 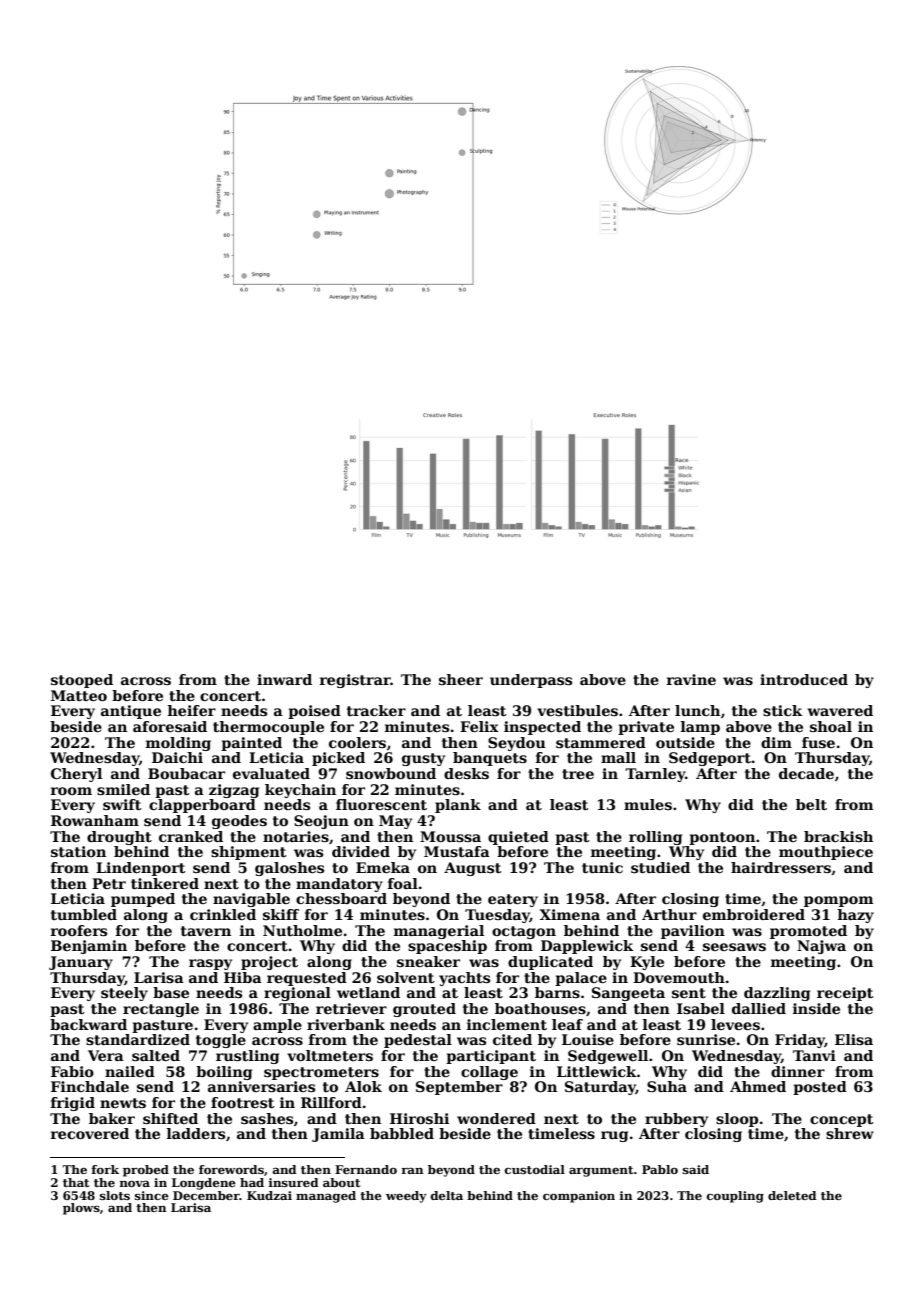 What do you see at coordinates (231, 1169) in the page?
I see `forewords` at bounding box center [231, 1169].
